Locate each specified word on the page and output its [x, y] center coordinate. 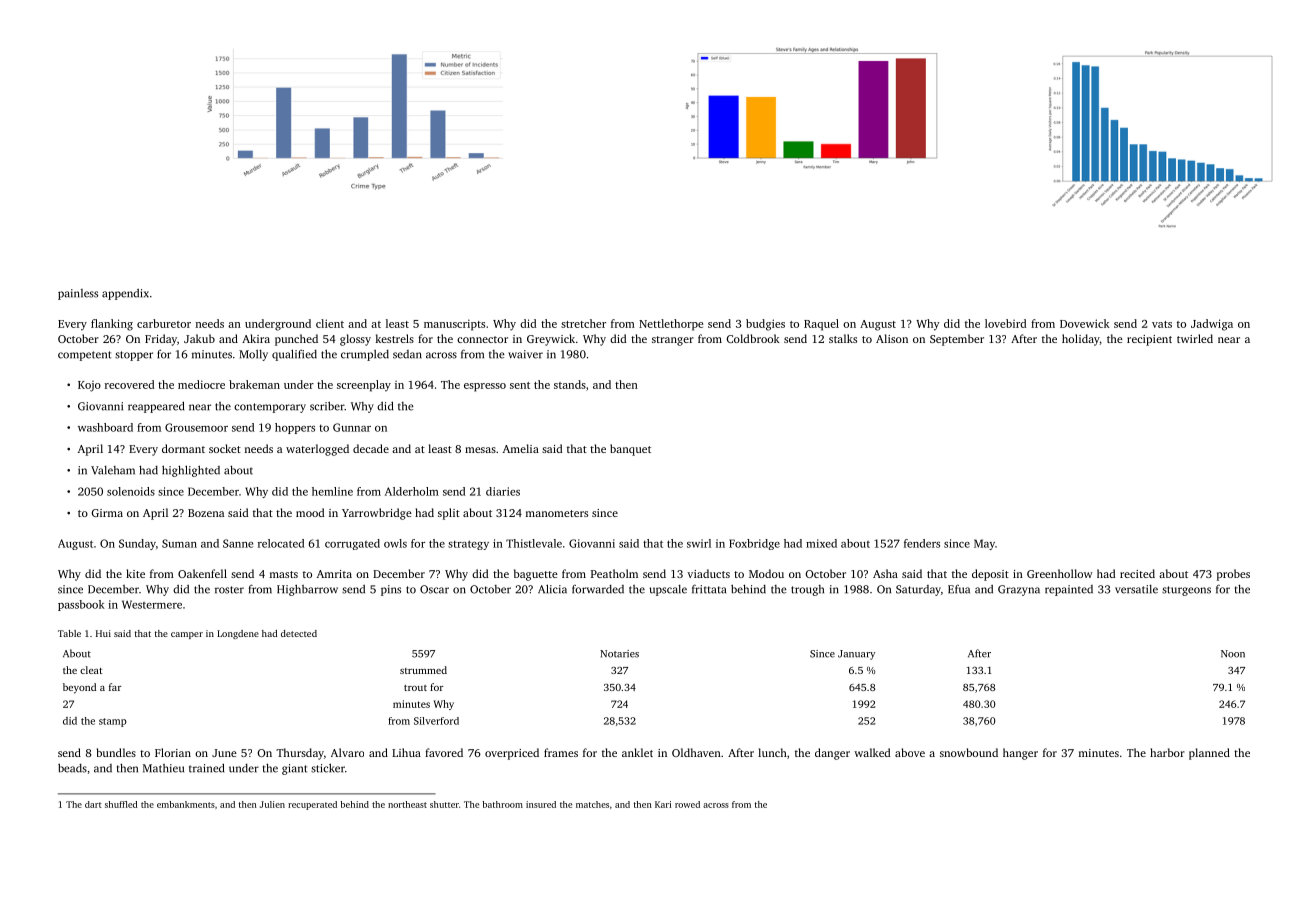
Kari [663, 804]
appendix [125, 294]
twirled [1195, 338]
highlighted [191, 471]
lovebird [1005, 323]
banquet [630, 450]
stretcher [583, 323]
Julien [272, 804]
